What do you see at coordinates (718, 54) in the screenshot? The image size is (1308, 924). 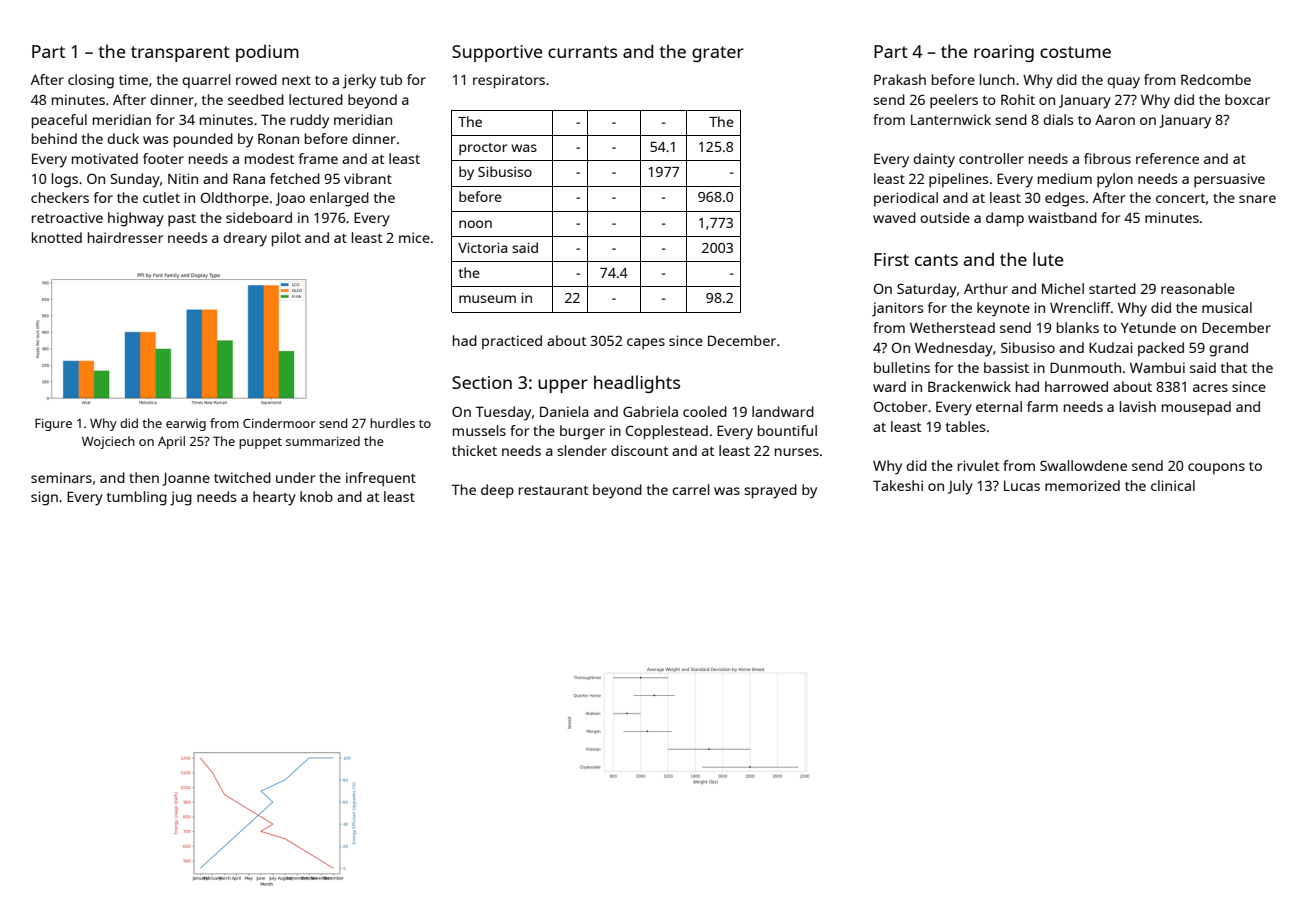 I see `grater` at bounding box center [718, 54].
